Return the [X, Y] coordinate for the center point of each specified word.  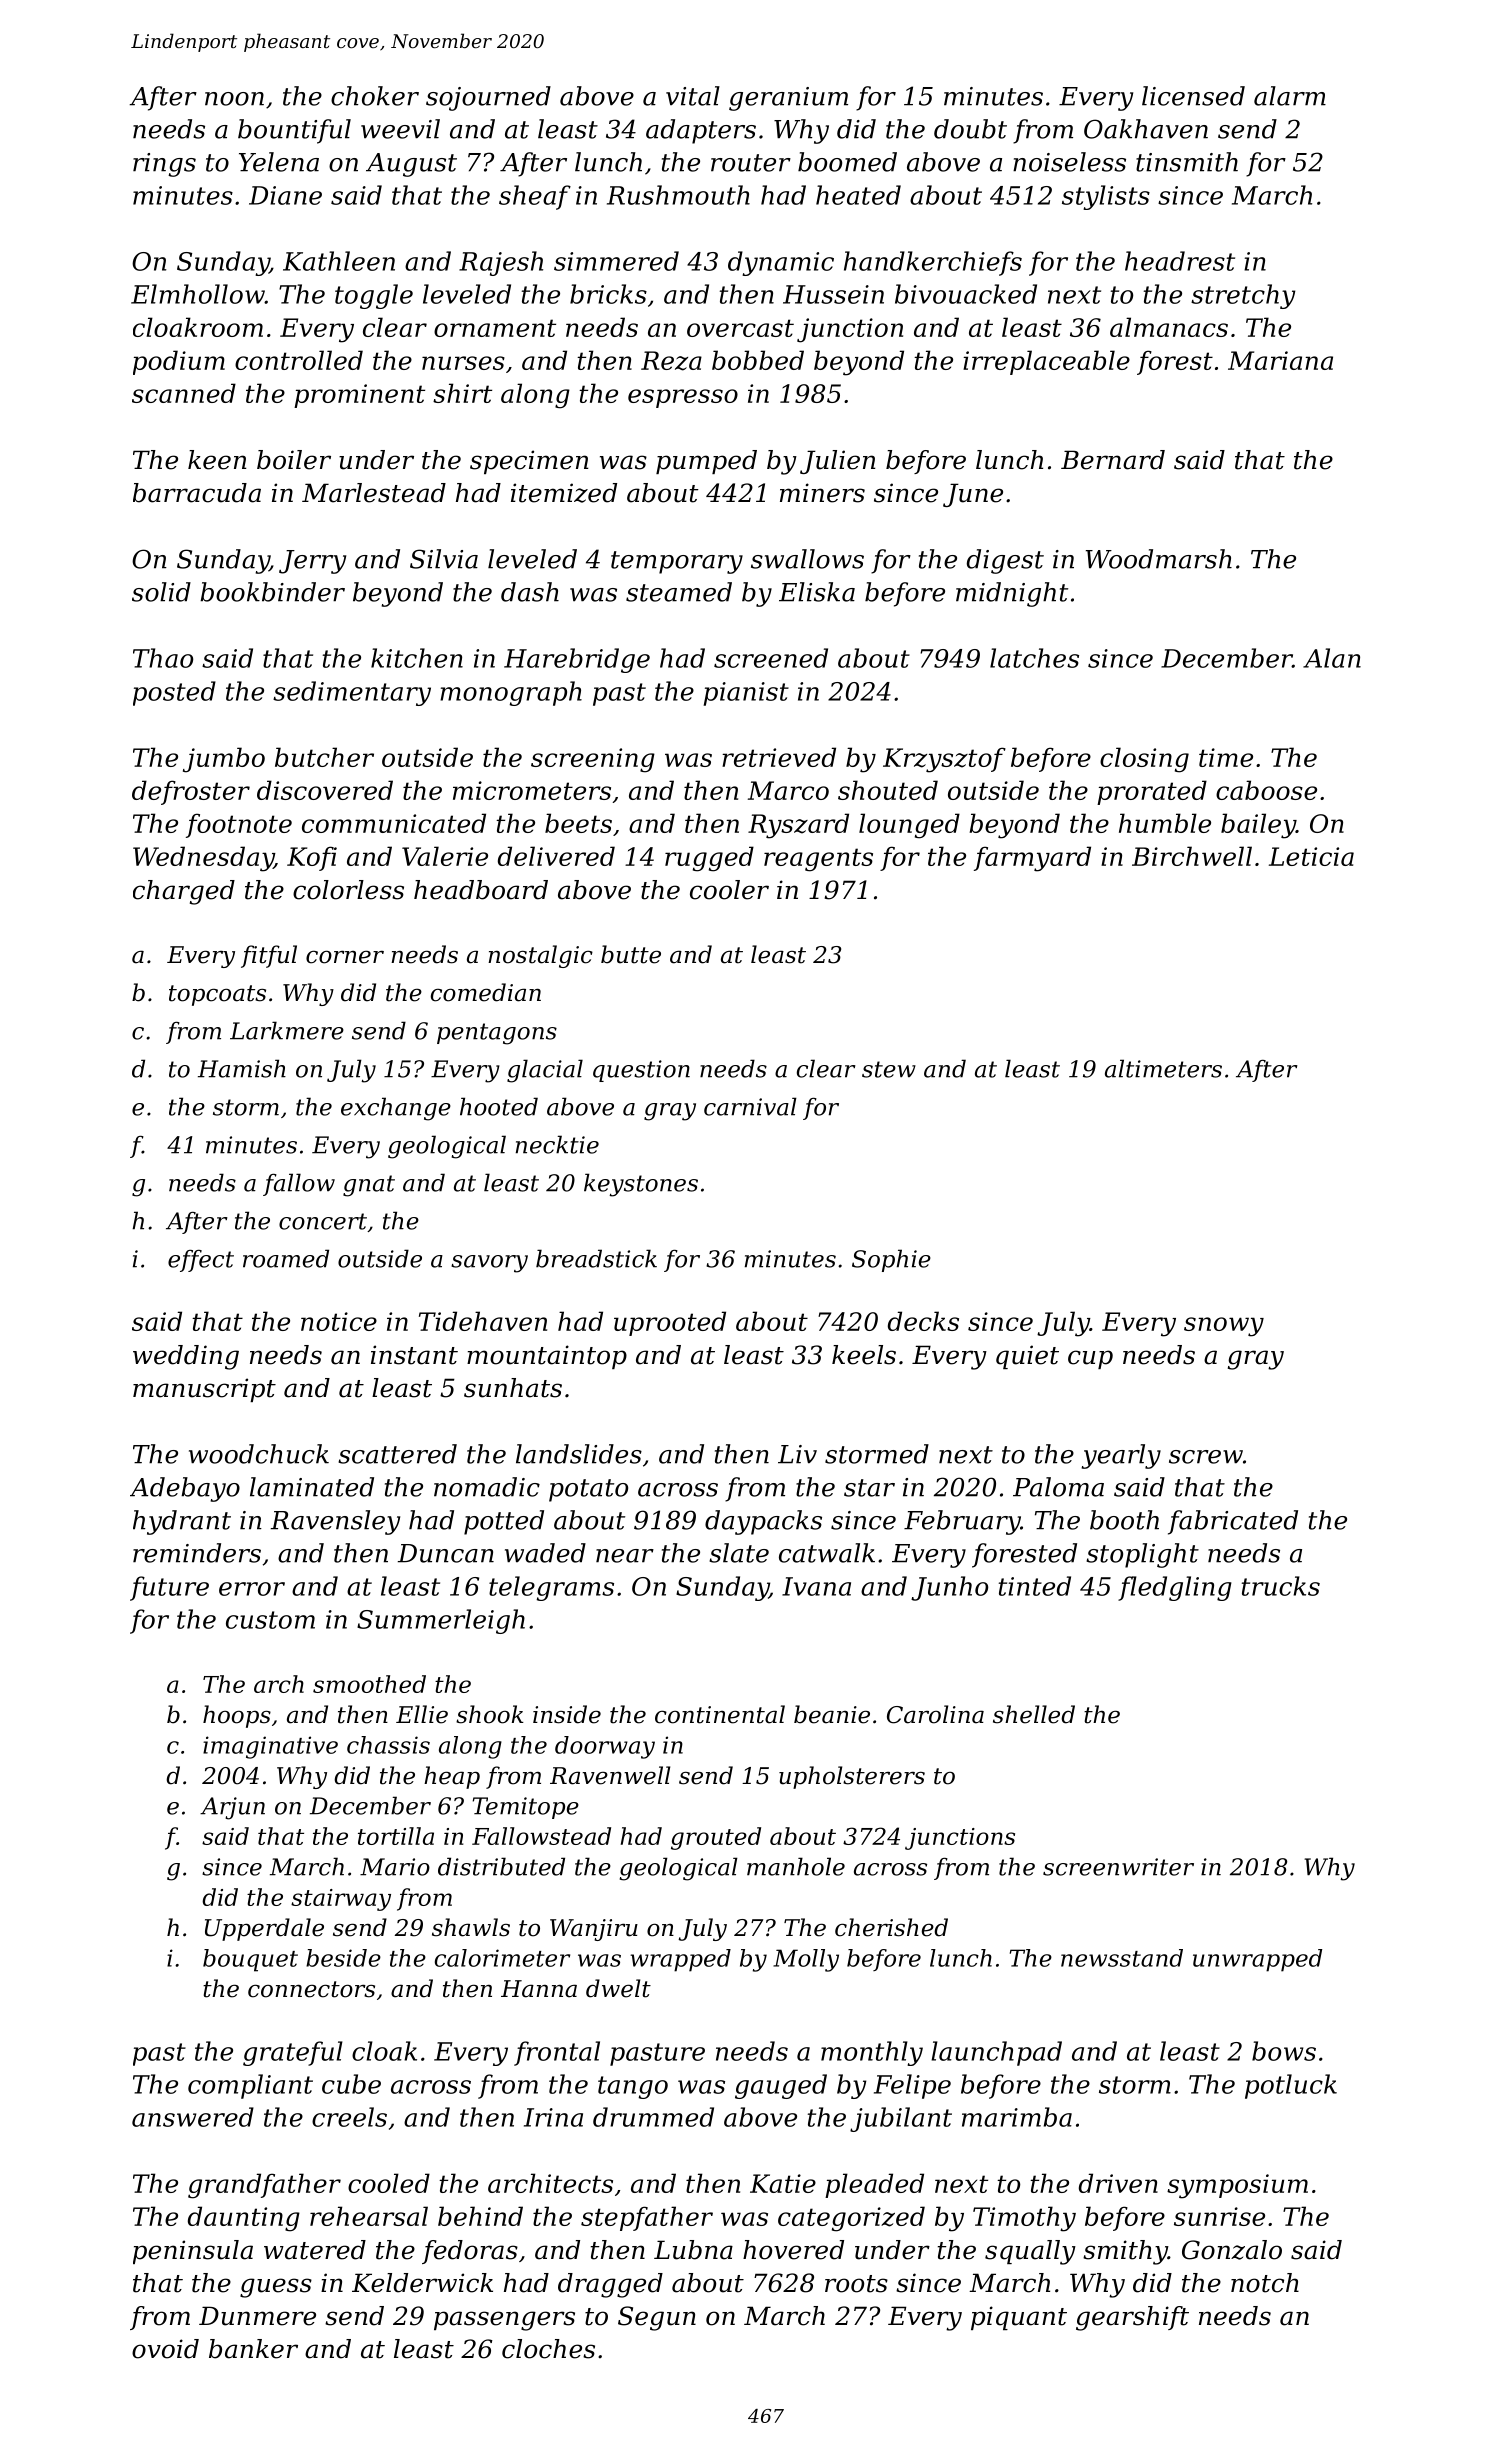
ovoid [165, 2349]
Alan [1332, 658]
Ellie [422, 1714]
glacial [545, 1071]
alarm [1290, 96]
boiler [294, 460]
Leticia [1311, 856]
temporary [677, 562]
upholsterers [852, 1777]
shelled [1034, 1714]
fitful [269, 956]
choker [375, 96]
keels [864, 1355]
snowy [1224, 1327]
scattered [397, 1454]
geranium [788, 99]
